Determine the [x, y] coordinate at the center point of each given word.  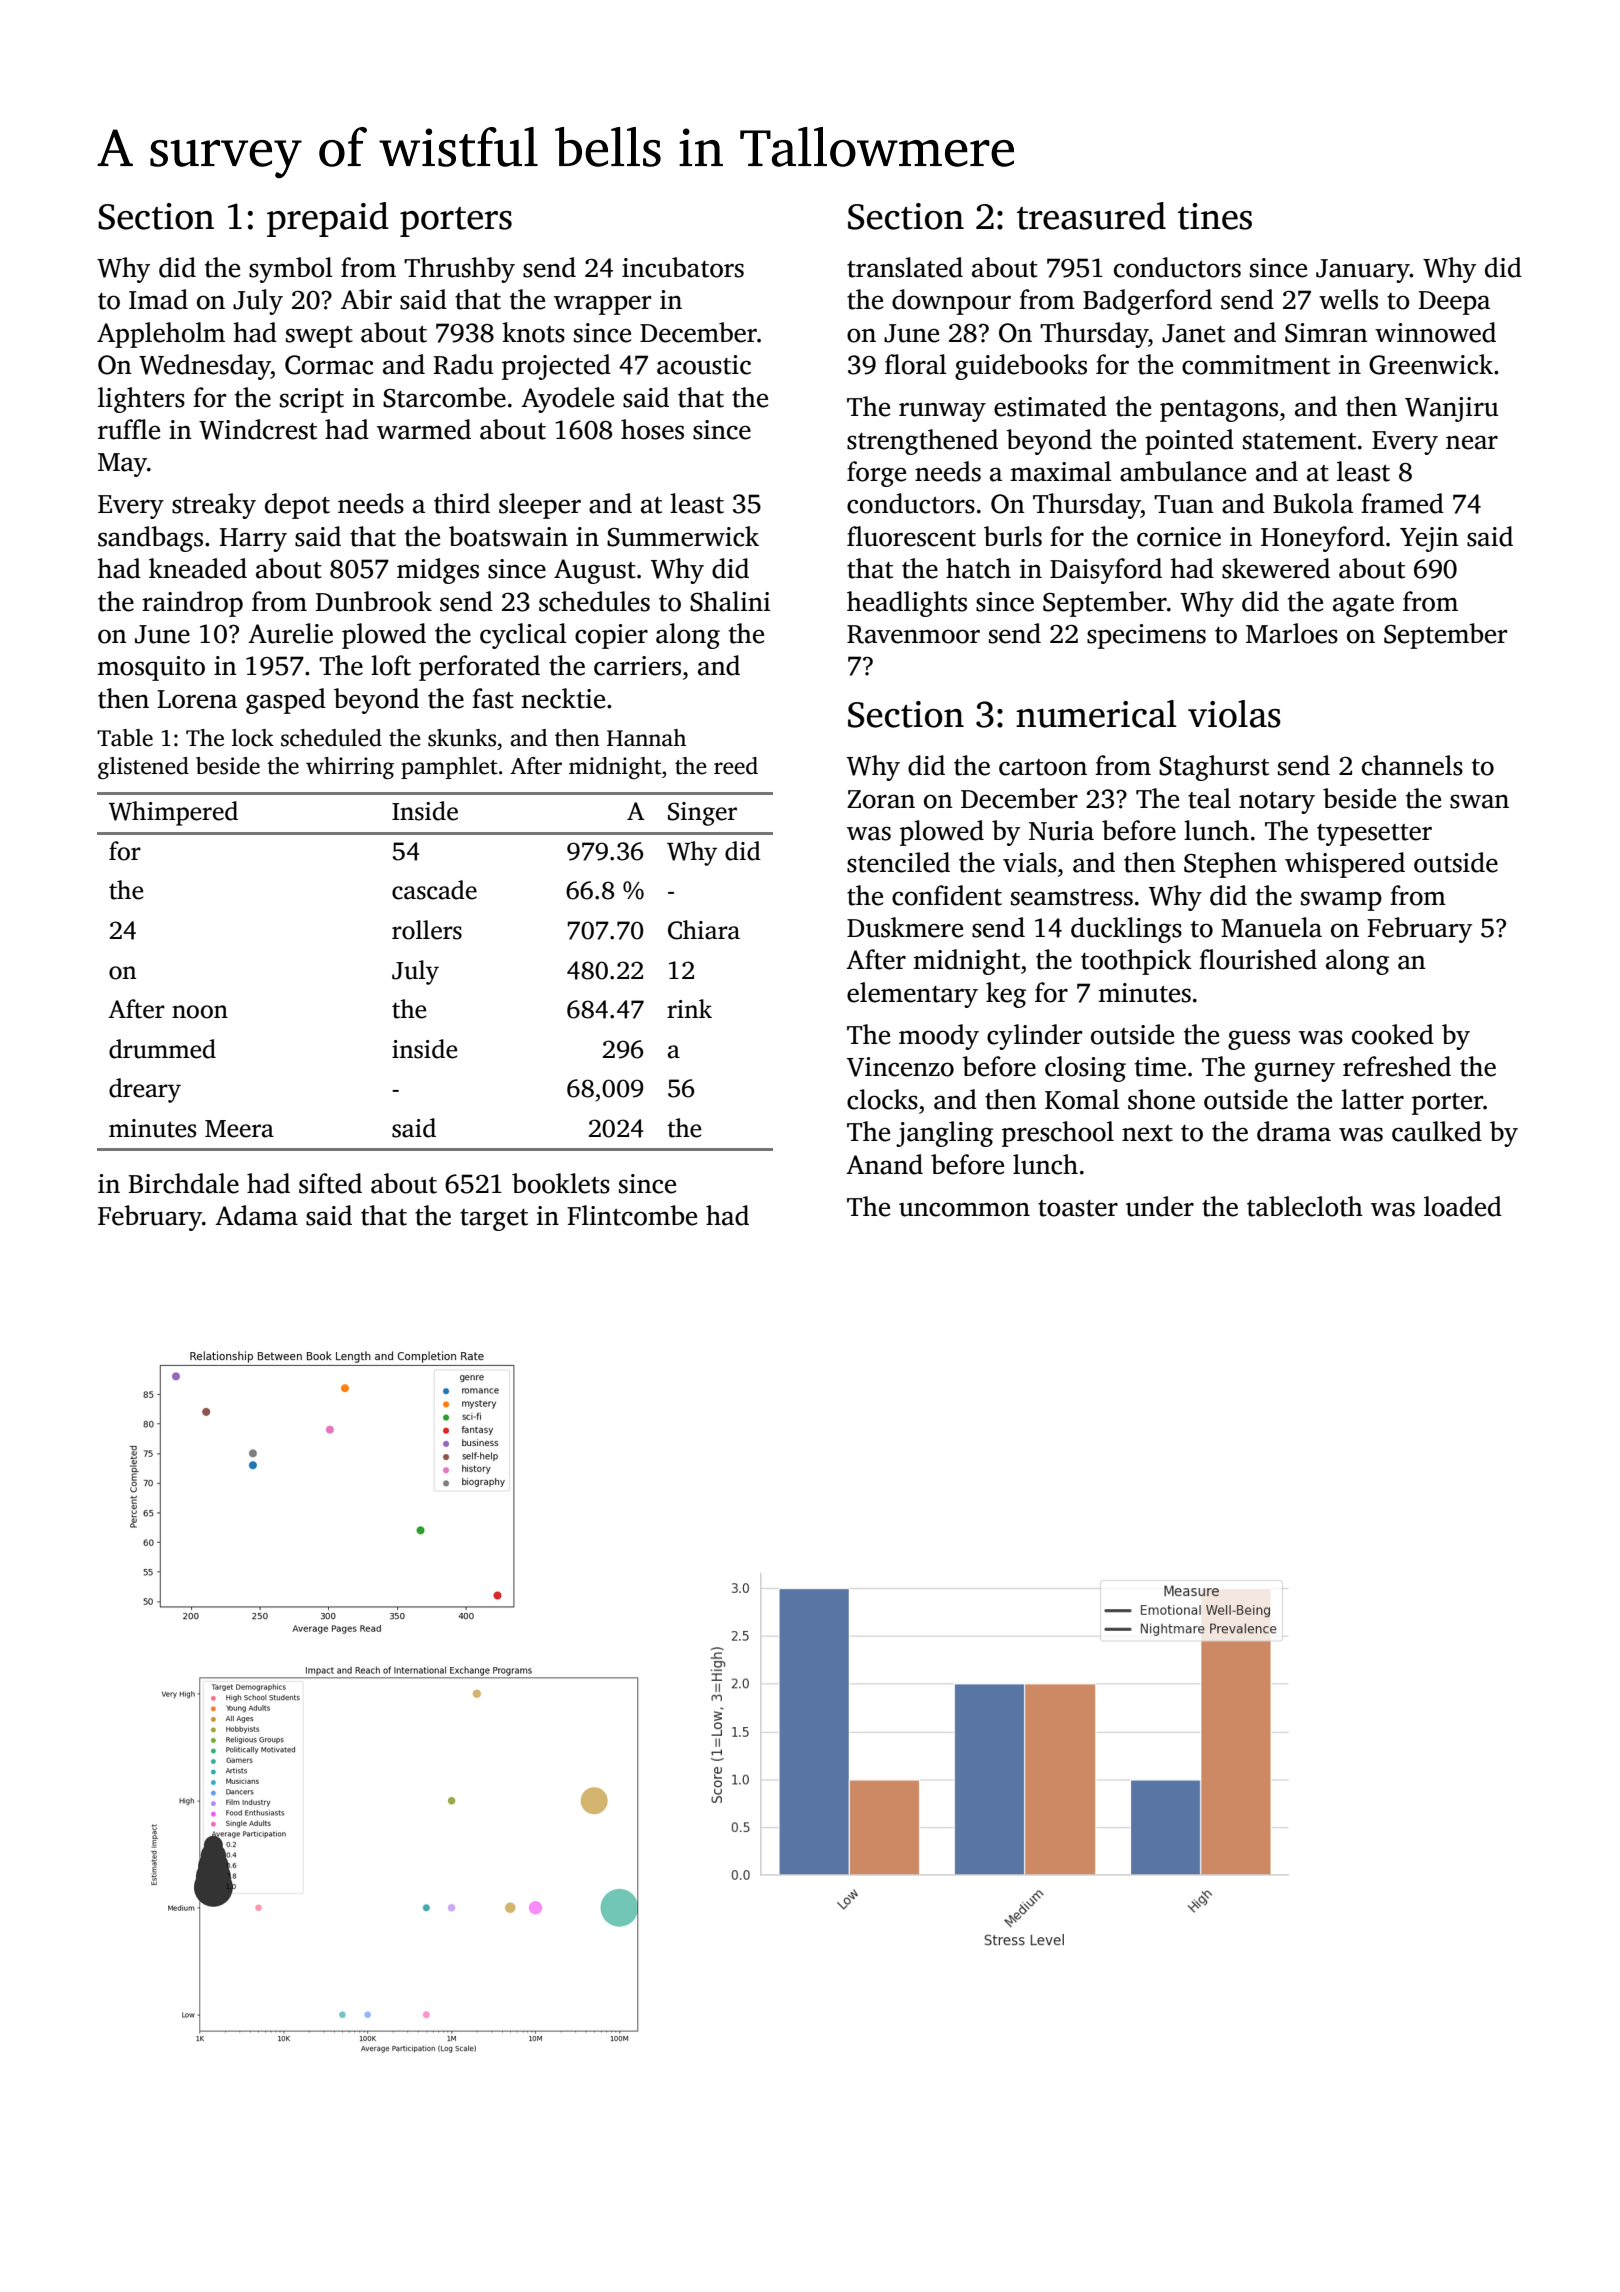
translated [905, 267]
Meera [239, 1129]
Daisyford [1106, 571]
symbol [291, 270]
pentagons [1219, 411]
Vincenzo [900, 1067]
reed [736, 766]
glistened [143, 768]
